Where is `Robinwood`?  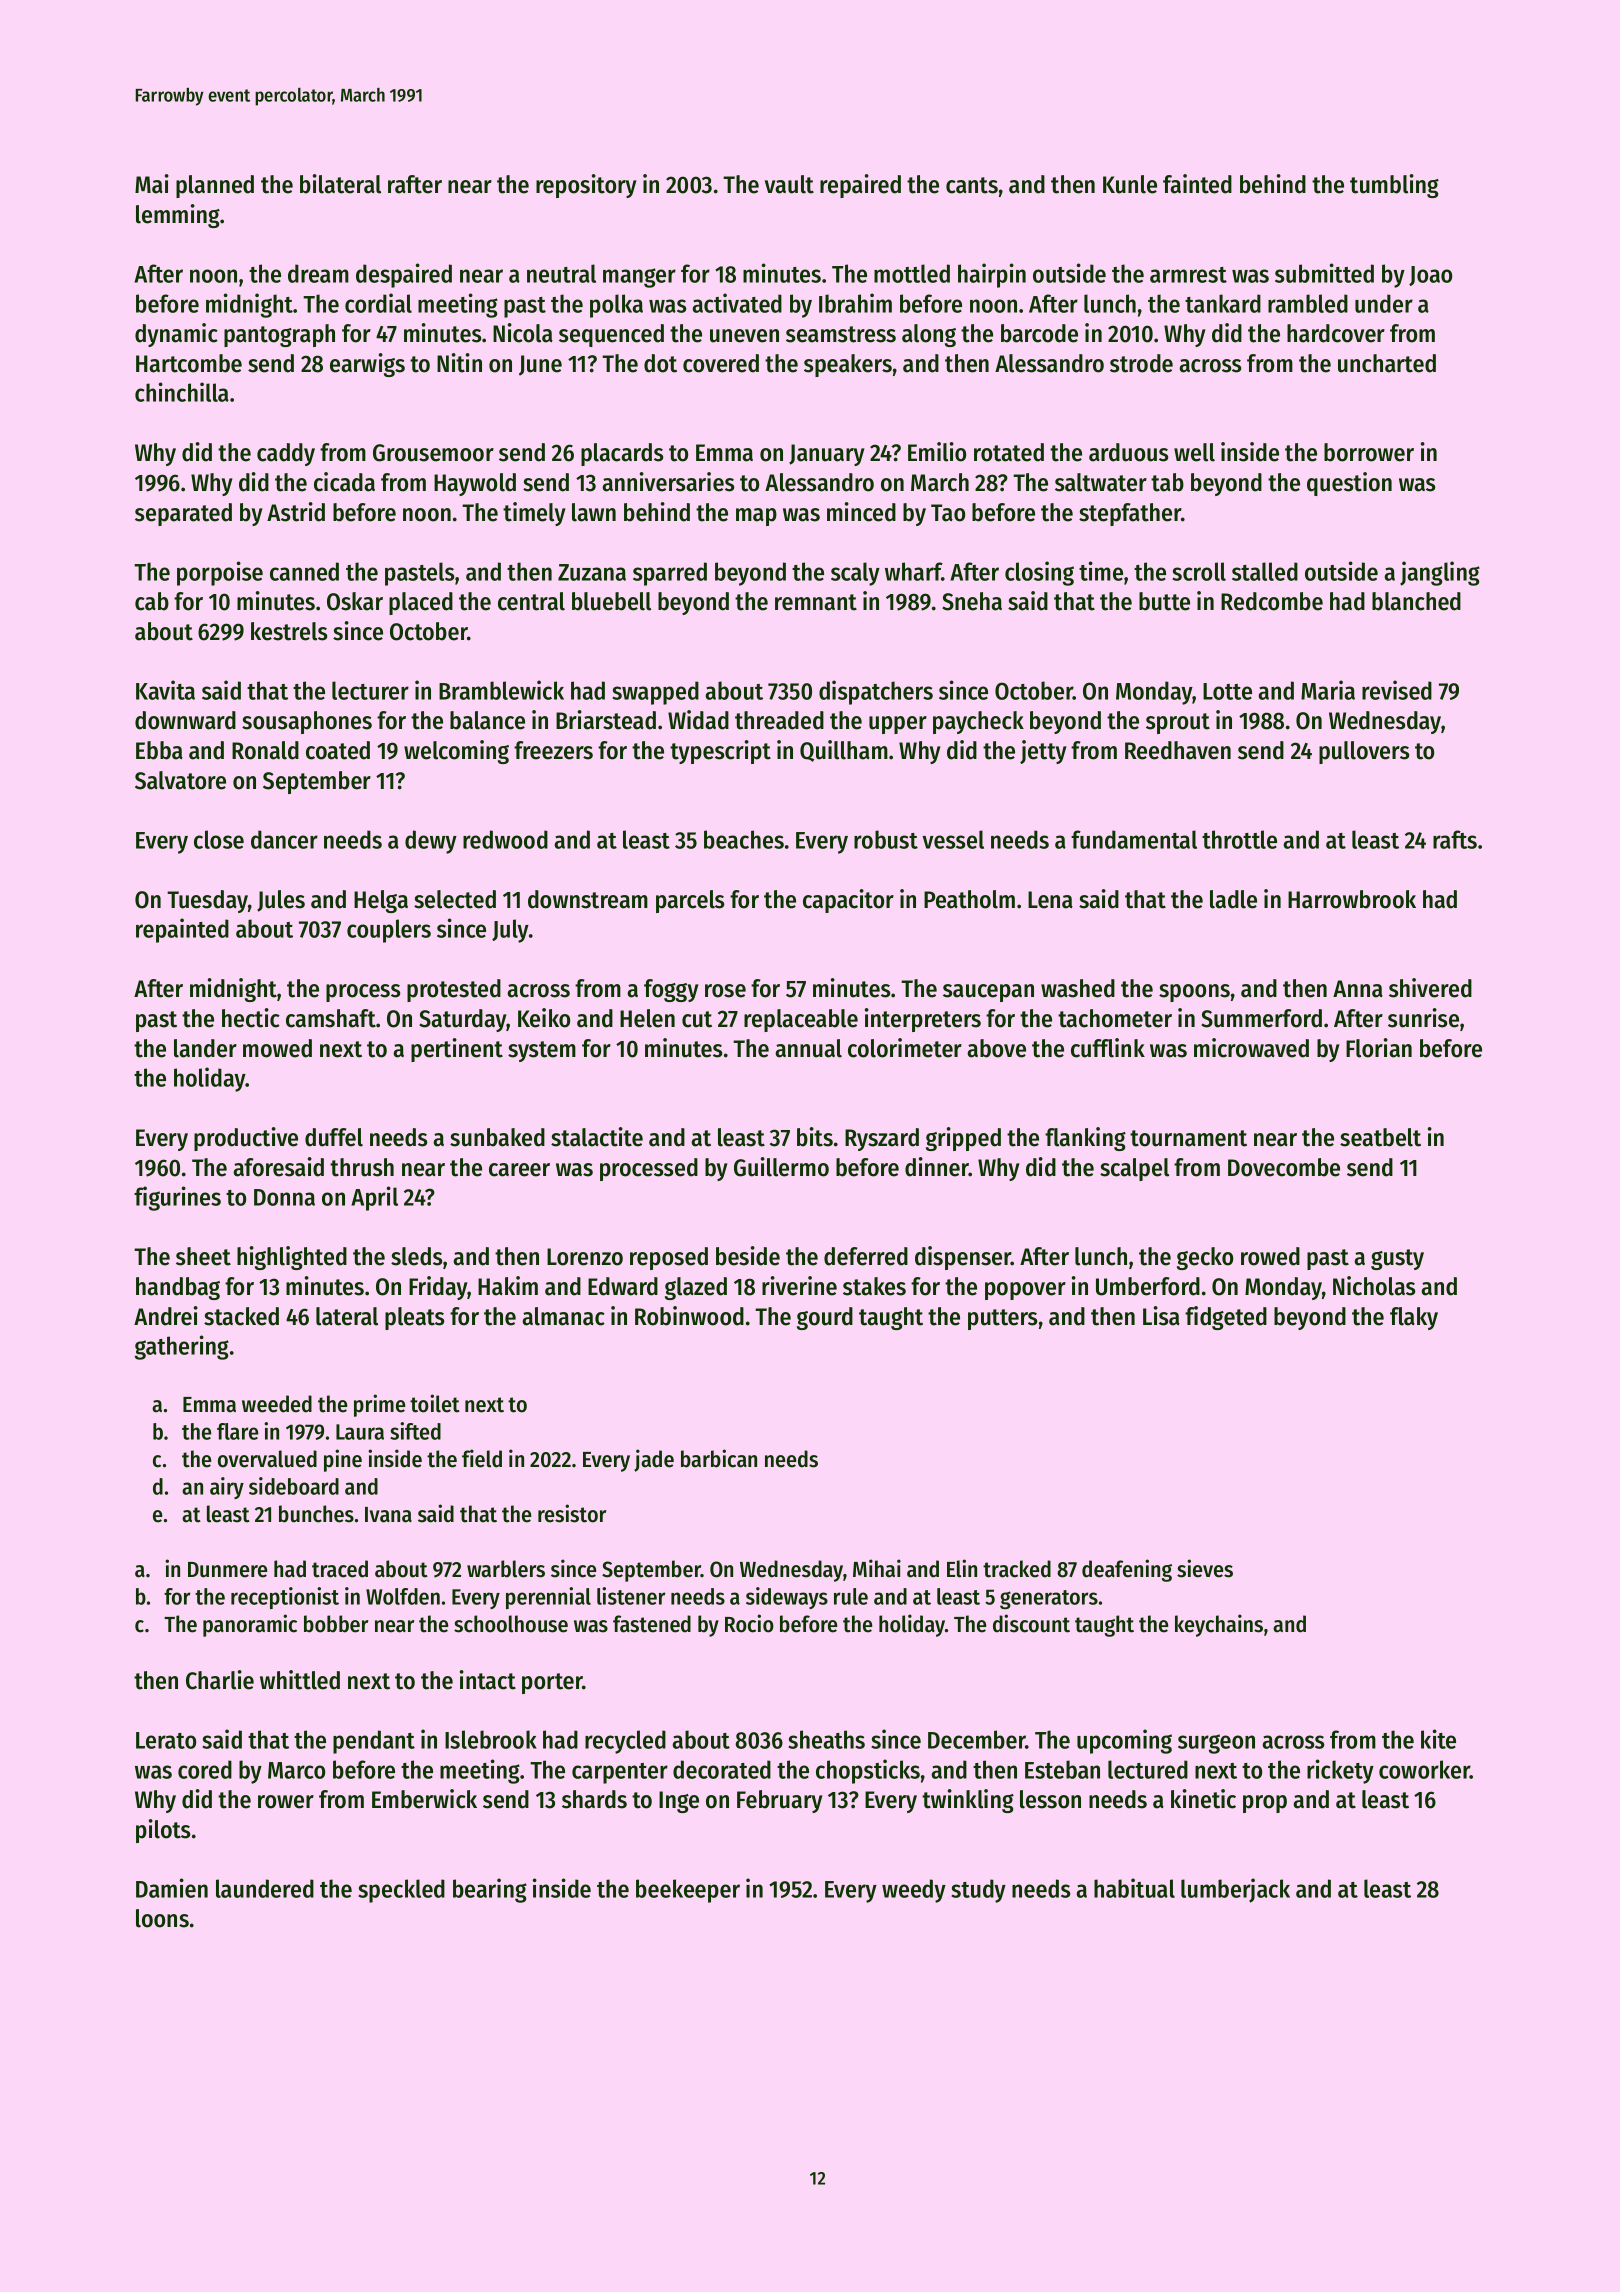 Robinwood is located at coordinates (689, 1316).
